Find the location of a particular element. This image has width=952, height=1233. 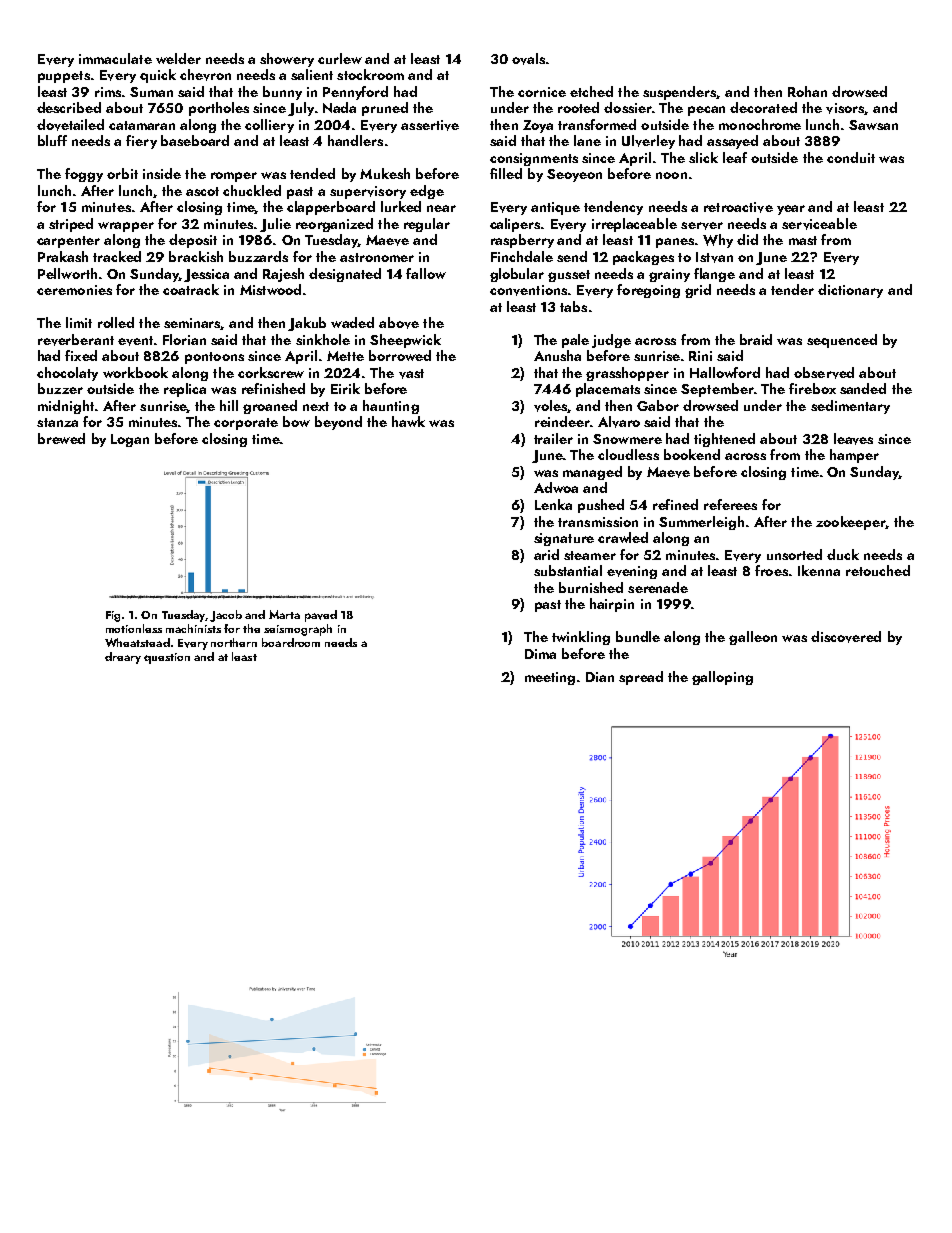

pushed is located at coordinates (601, 506).
